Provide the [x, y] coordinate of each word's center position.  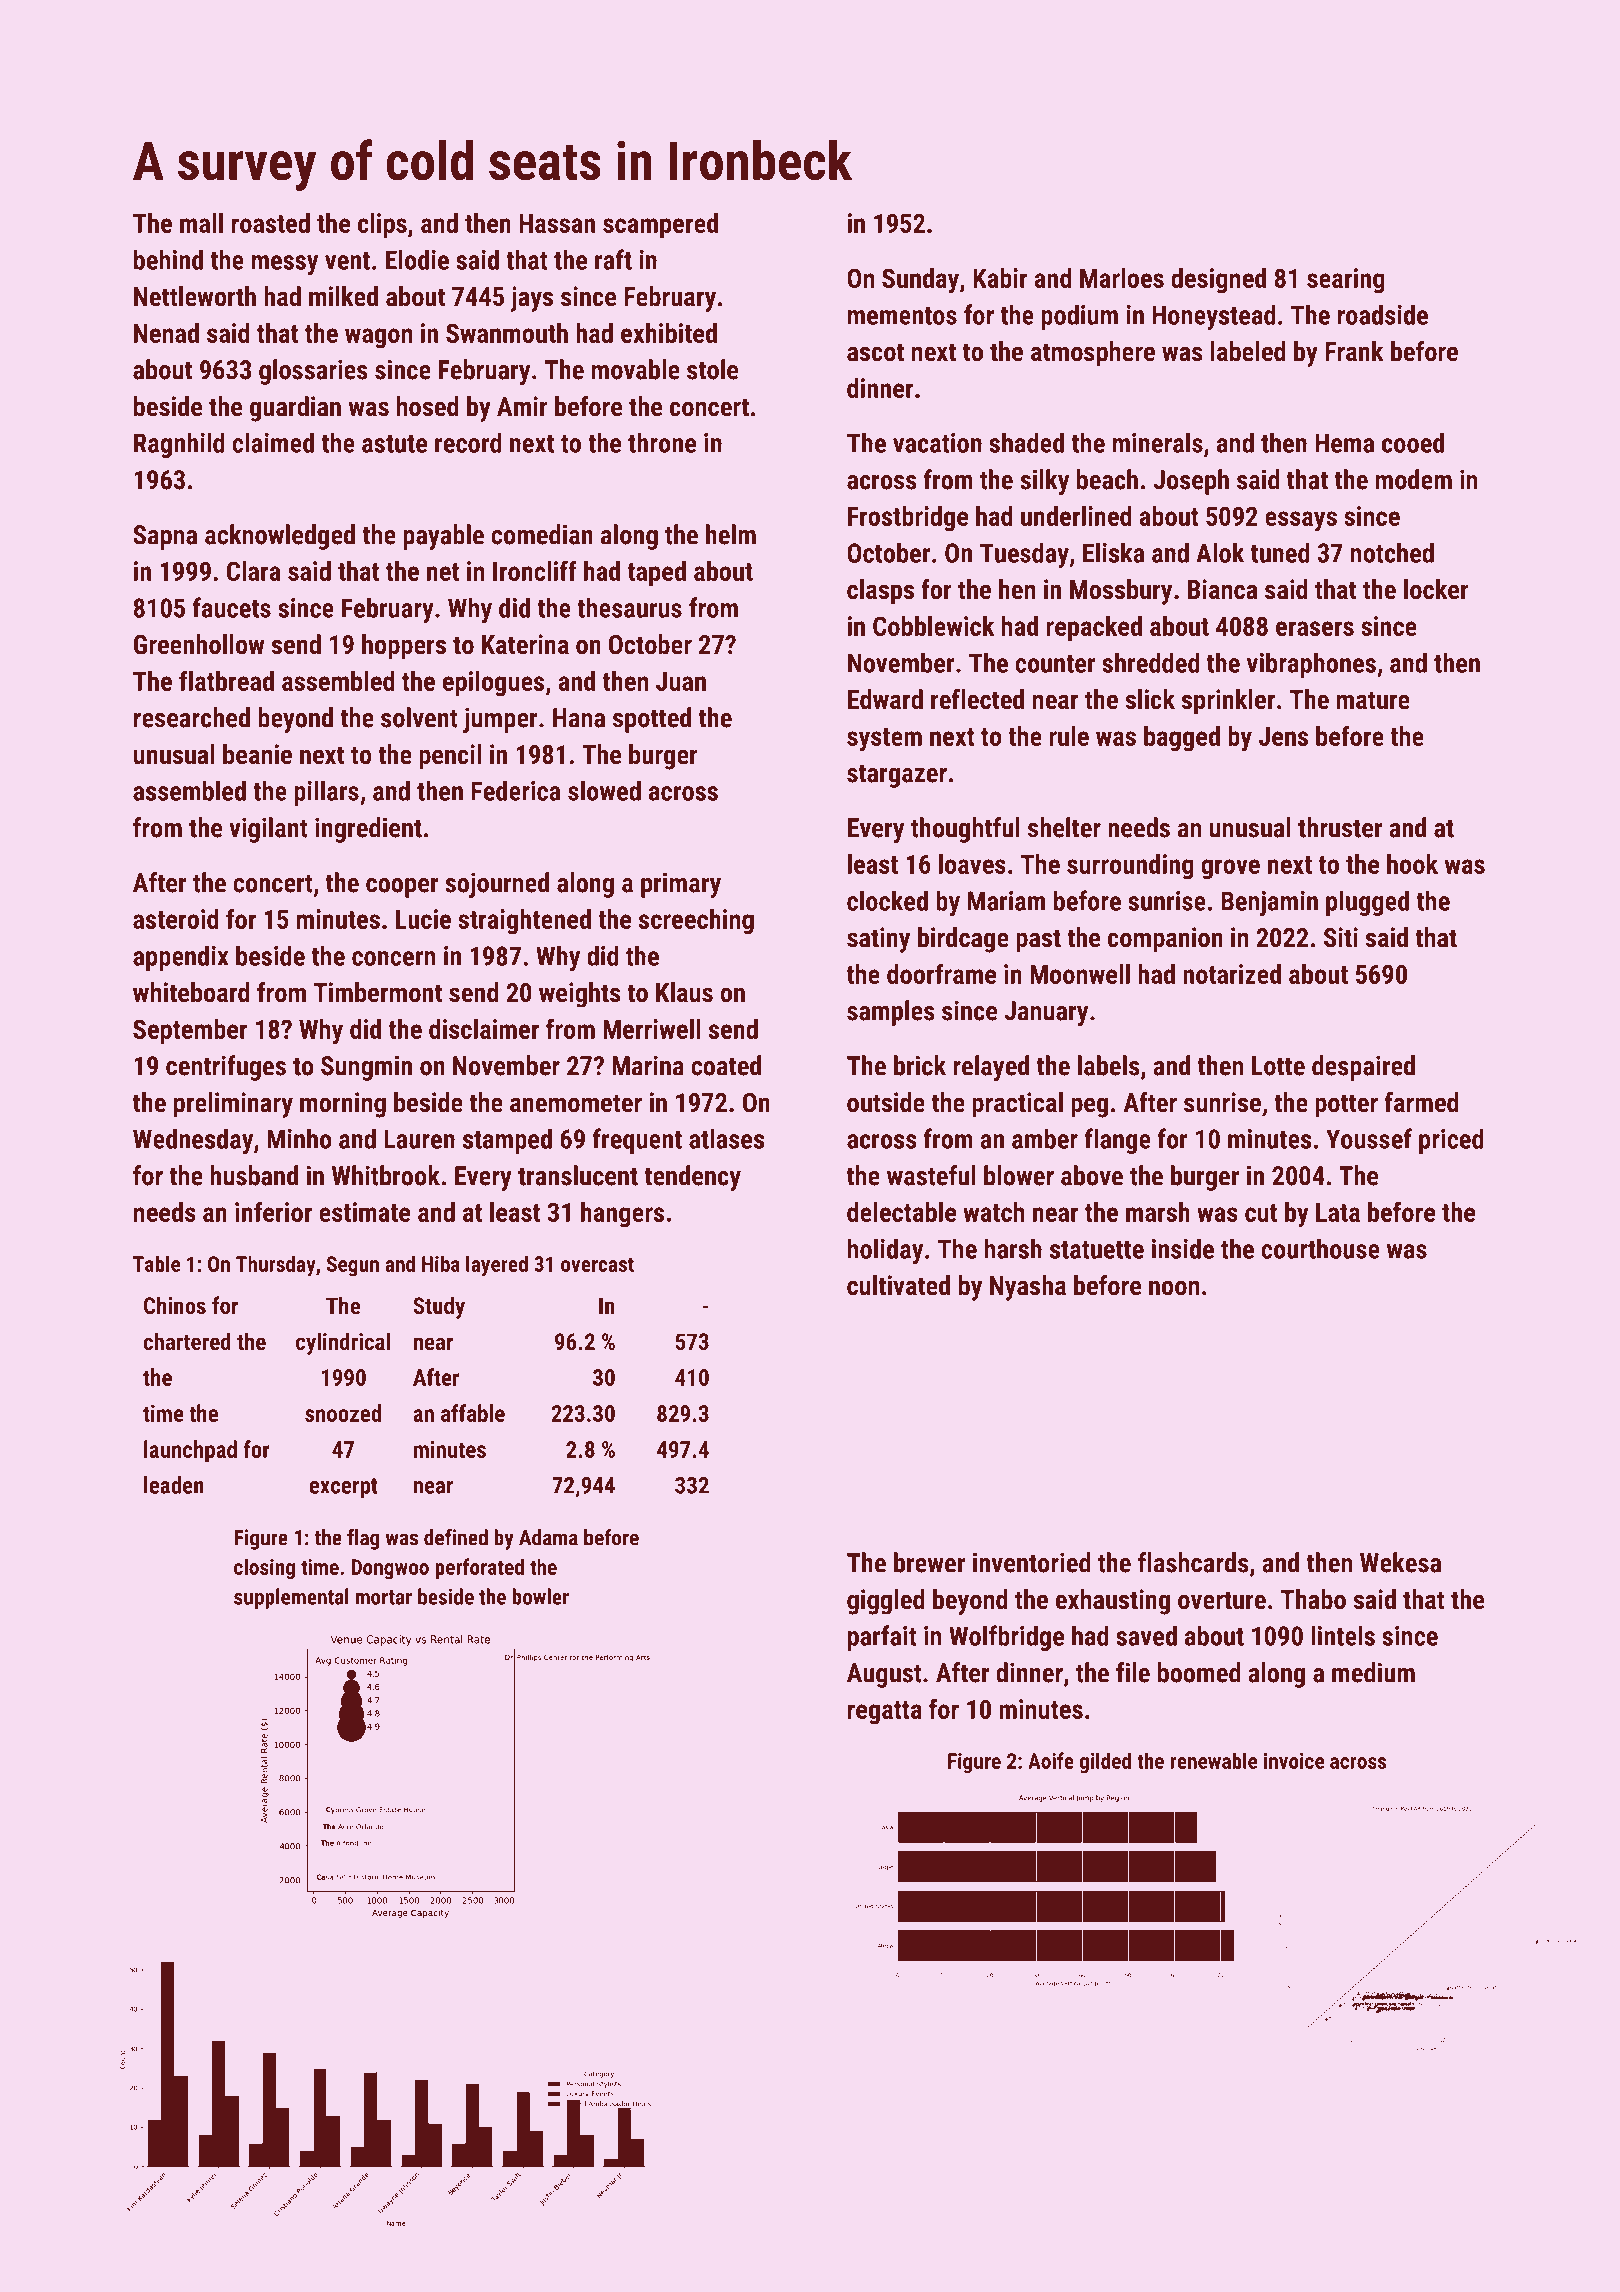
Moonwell [1080, 974]
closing [264, 1568]
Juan [681, 681]
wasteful [931, 1175]
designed [1218, 281]
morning [343, 1105]
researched [192, 717]
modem [1414, 479]
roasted [271, 223]
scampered [660, 225]
